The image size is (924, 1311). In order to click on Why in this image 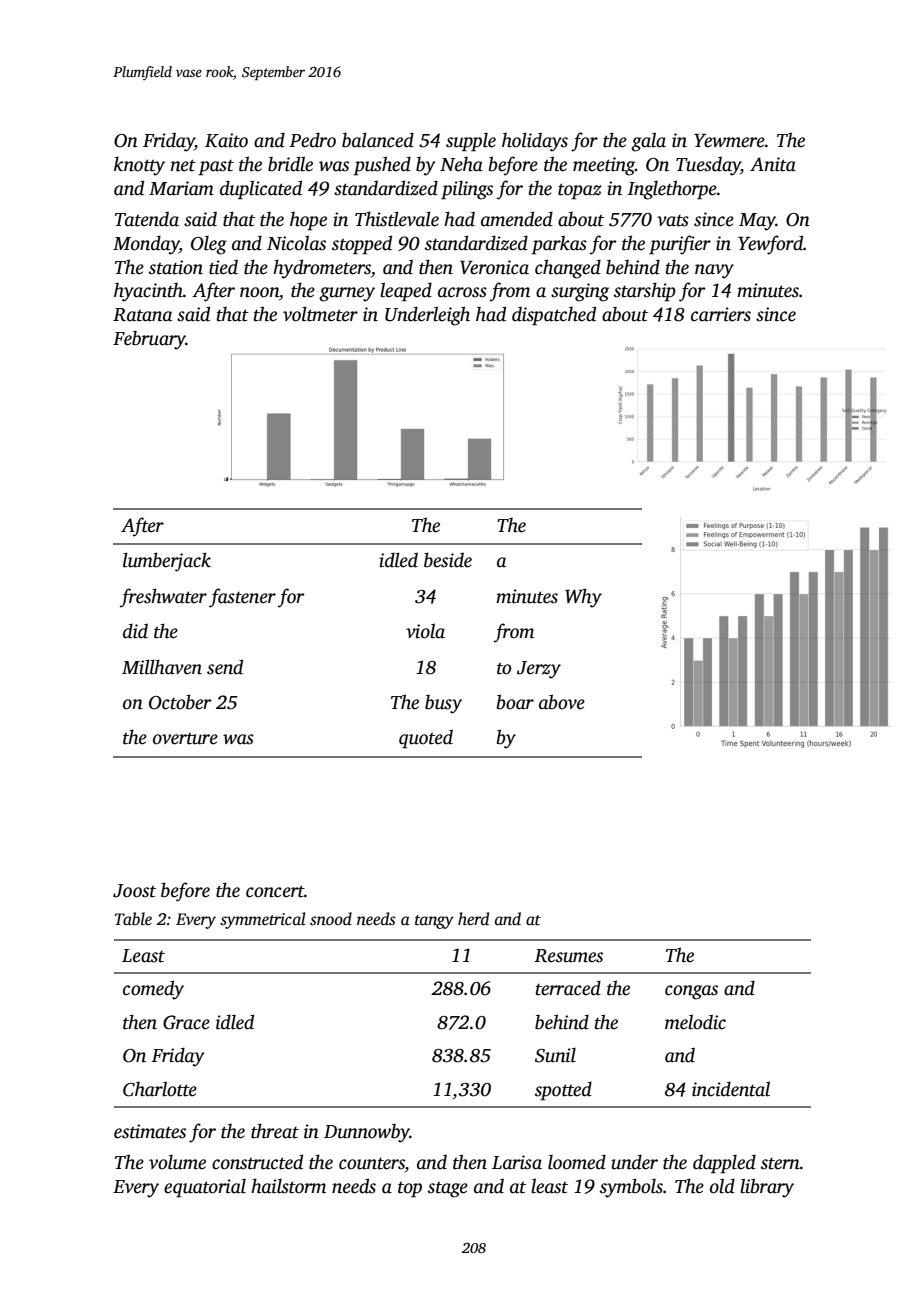, I will do `click(583, 598)`.
